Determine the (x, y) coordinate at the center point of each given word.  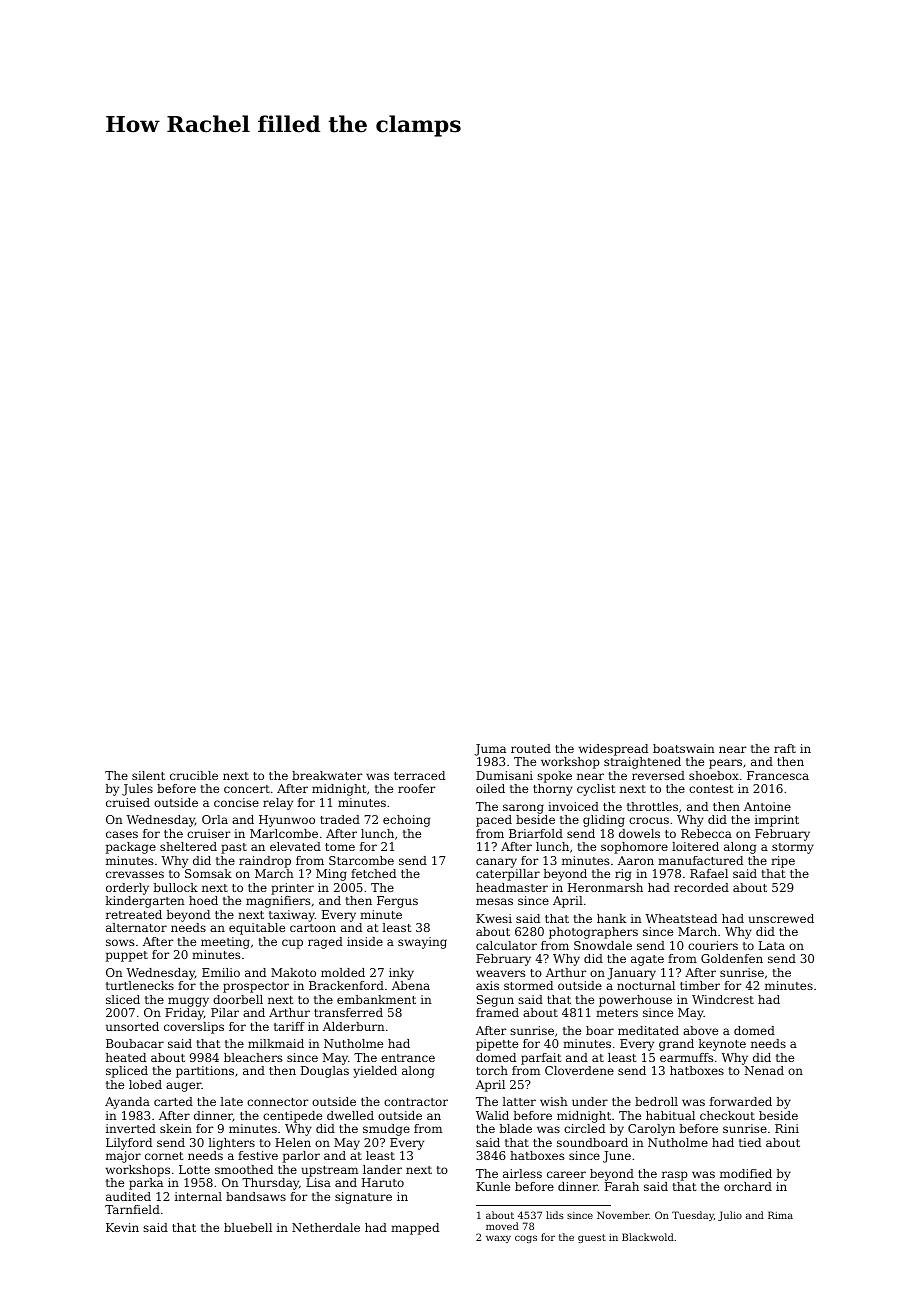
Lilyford (129, 1144)
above (700, 1030)
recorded (701, 887)
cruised (128, 802)
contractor (416, 1102)
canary (496, 863)
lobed (145, 1084)
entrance (408, 1058)
